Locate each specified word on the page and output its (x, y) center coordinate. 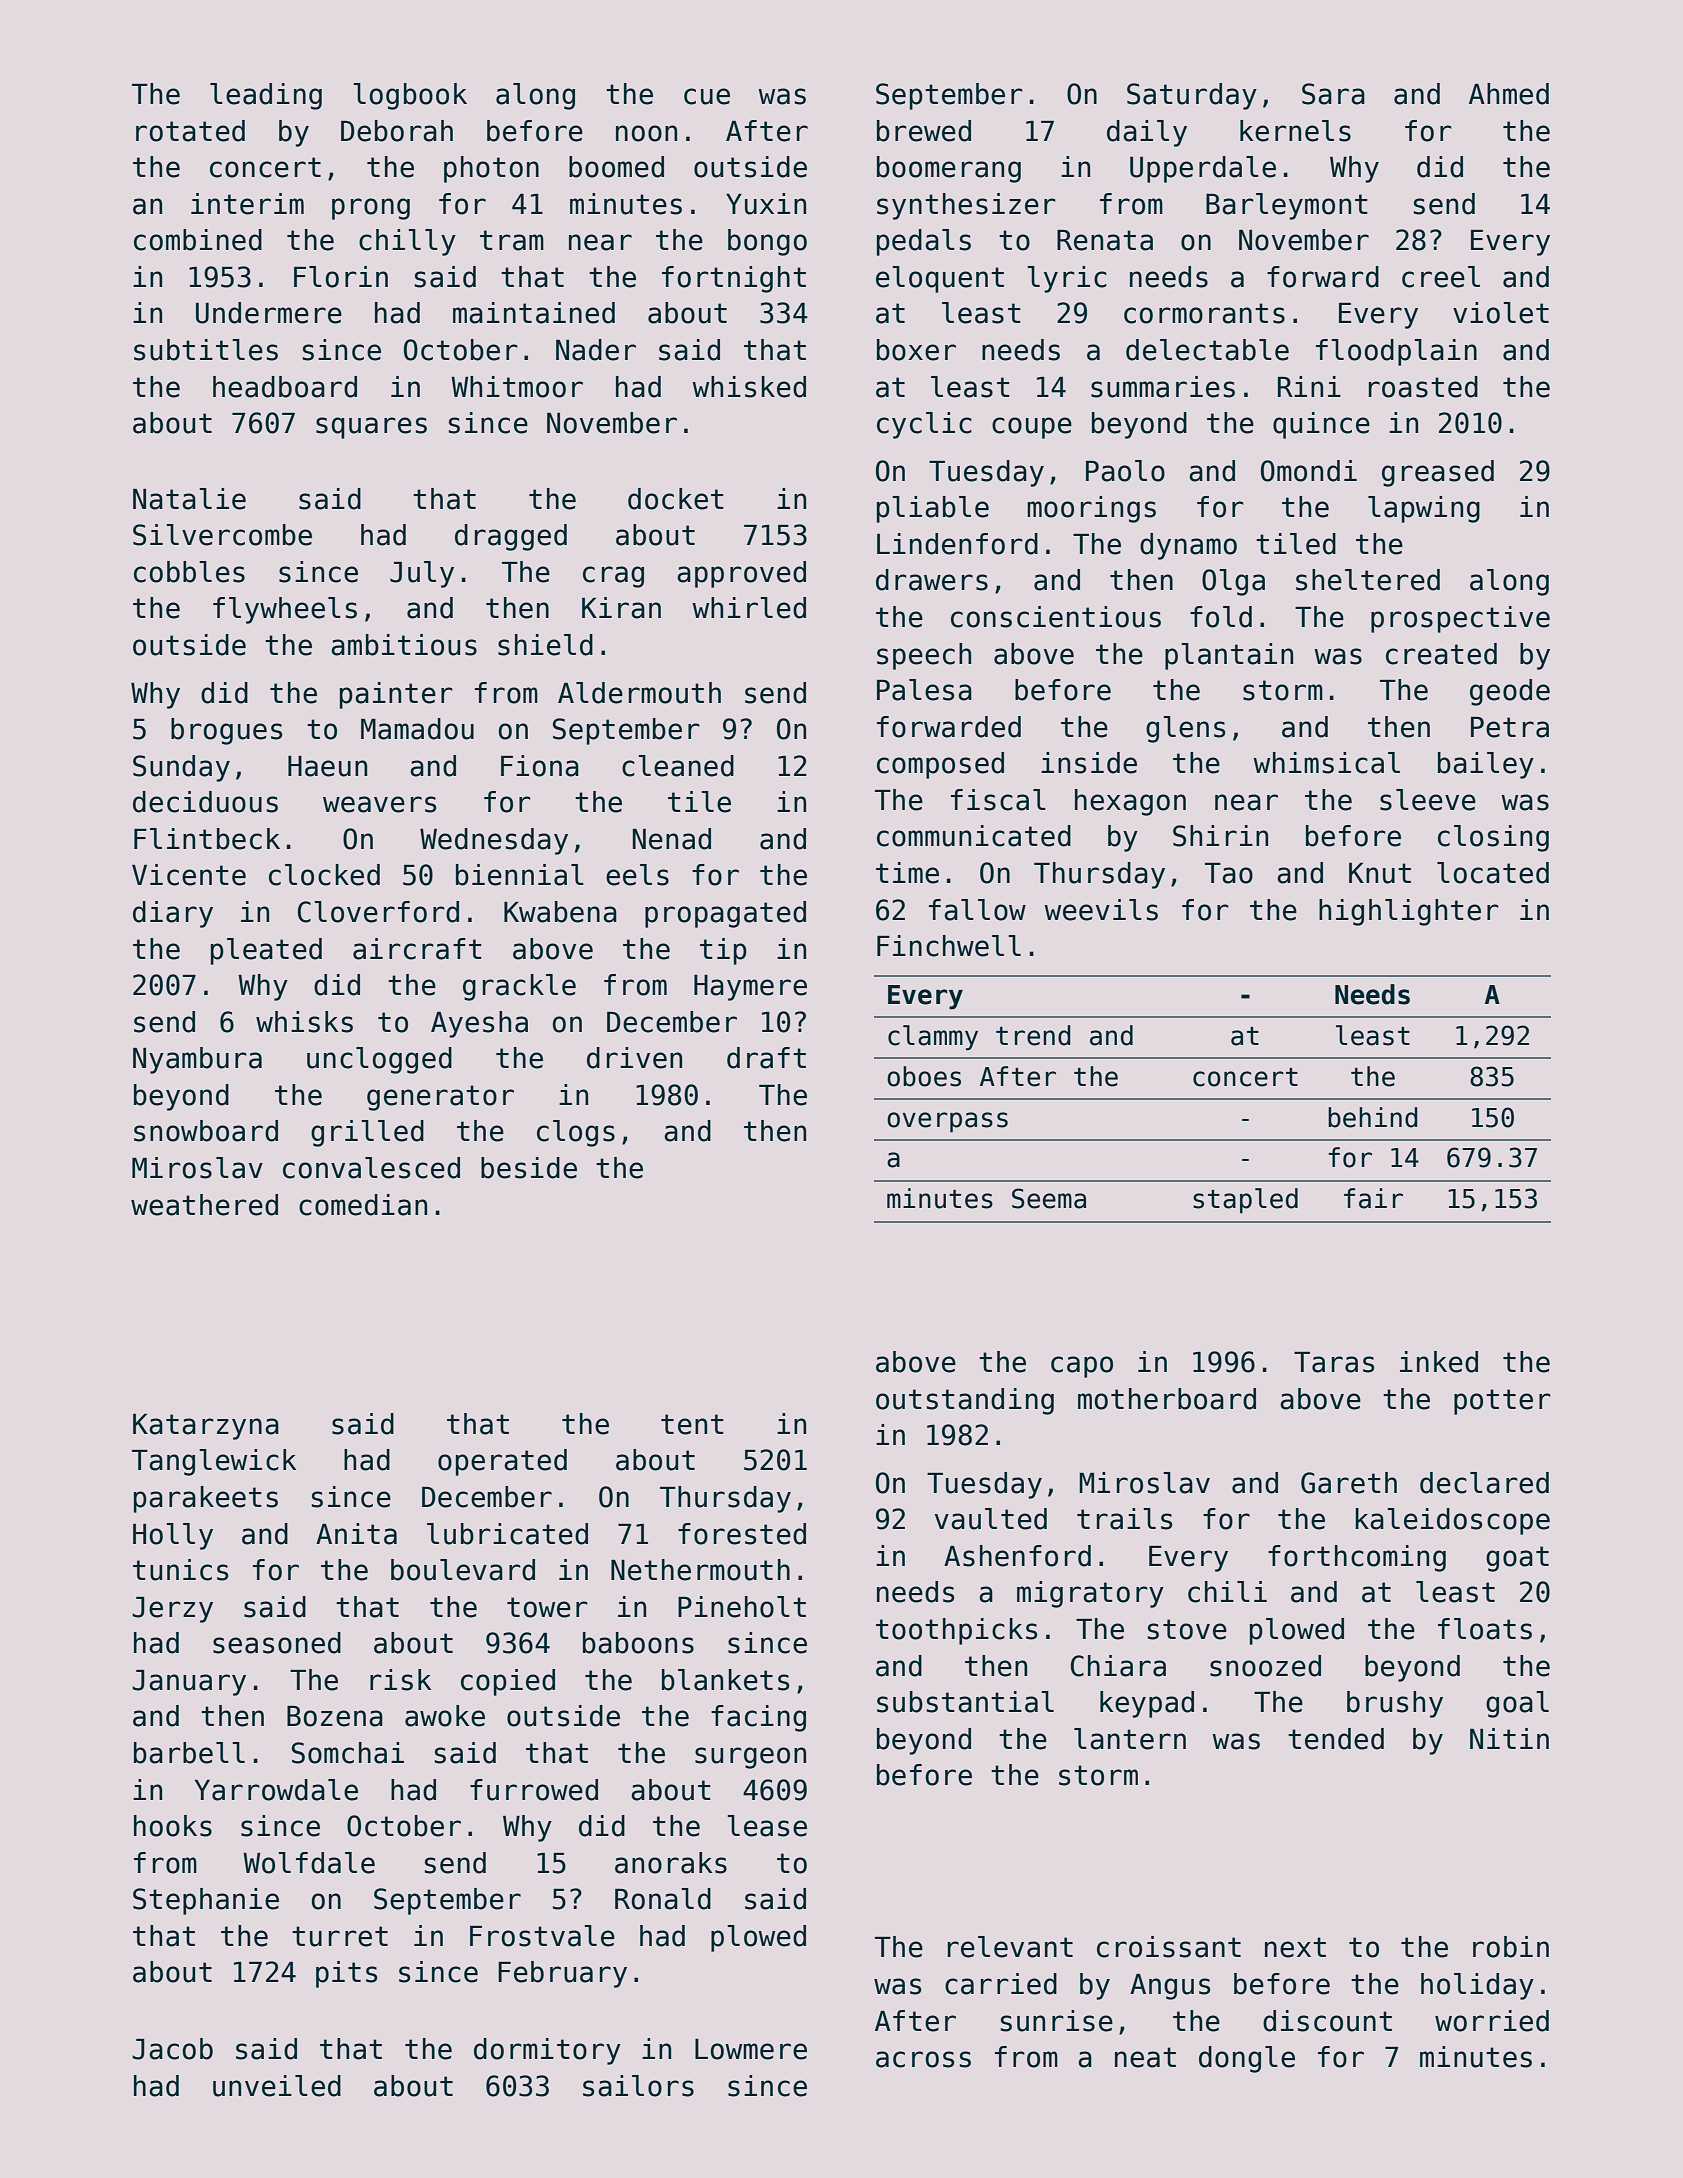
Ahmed (1509, 94)
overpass (947, 1122)
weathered (204, 1205)
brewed (924, 131)
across (923, 2059)
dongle (1247, 2059)
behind (1372, 1117)
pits (346, 1974)
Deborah (397, 131)
